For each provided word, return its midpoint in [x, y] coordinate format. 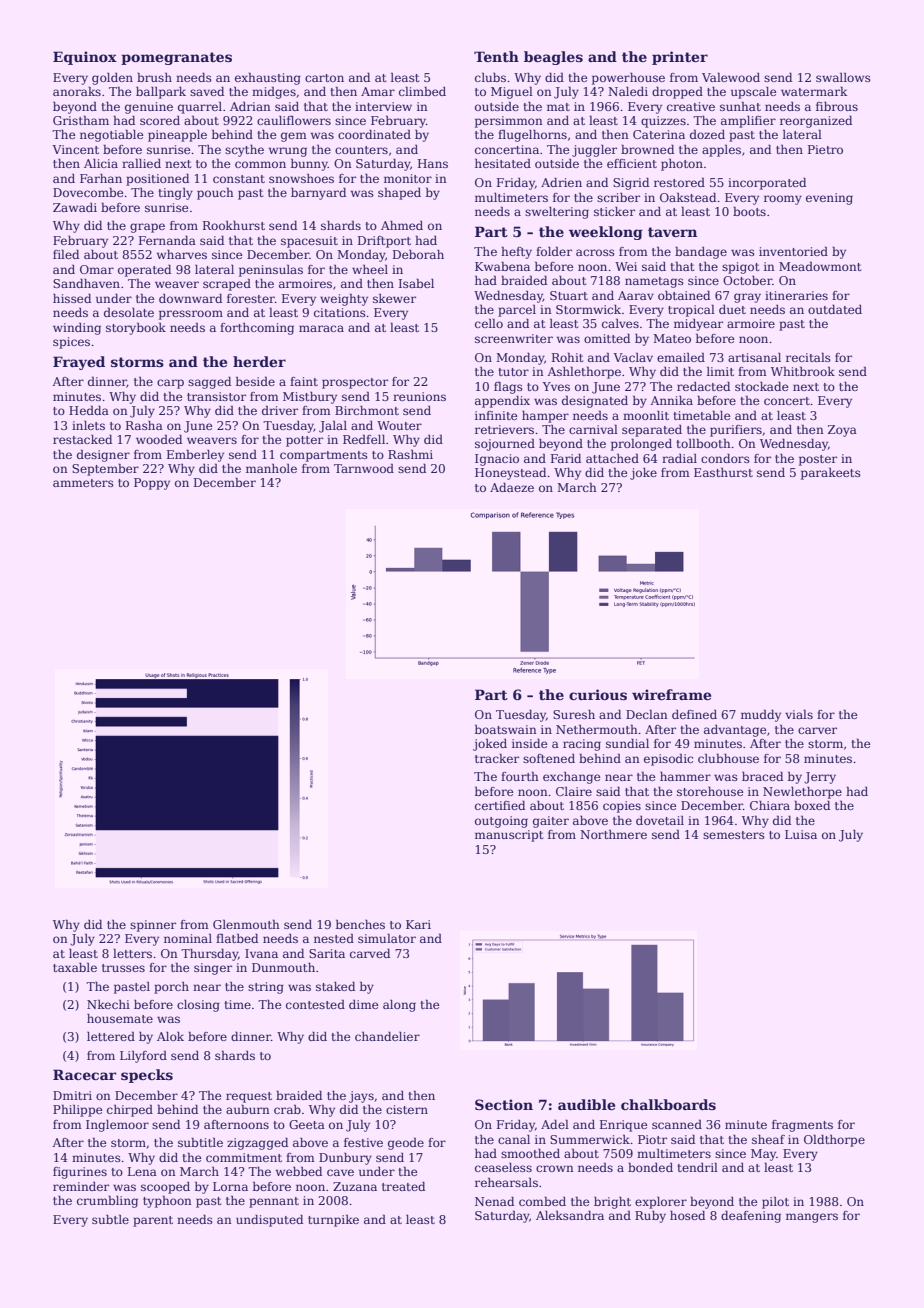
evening [829, 199]
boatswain [506, 729]
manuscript [509, 836]
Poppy [152, 484]
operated [144, 271]
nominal [188, 938]
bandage [701, 252]
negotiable [111, 135]
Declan [647, 714]
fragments [802, 1126]
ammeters [83, 483]
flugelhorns [532, 136]
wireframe [671, 694]
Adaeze [512, 487]
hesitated [503, 163]
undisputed [269, 1221]
